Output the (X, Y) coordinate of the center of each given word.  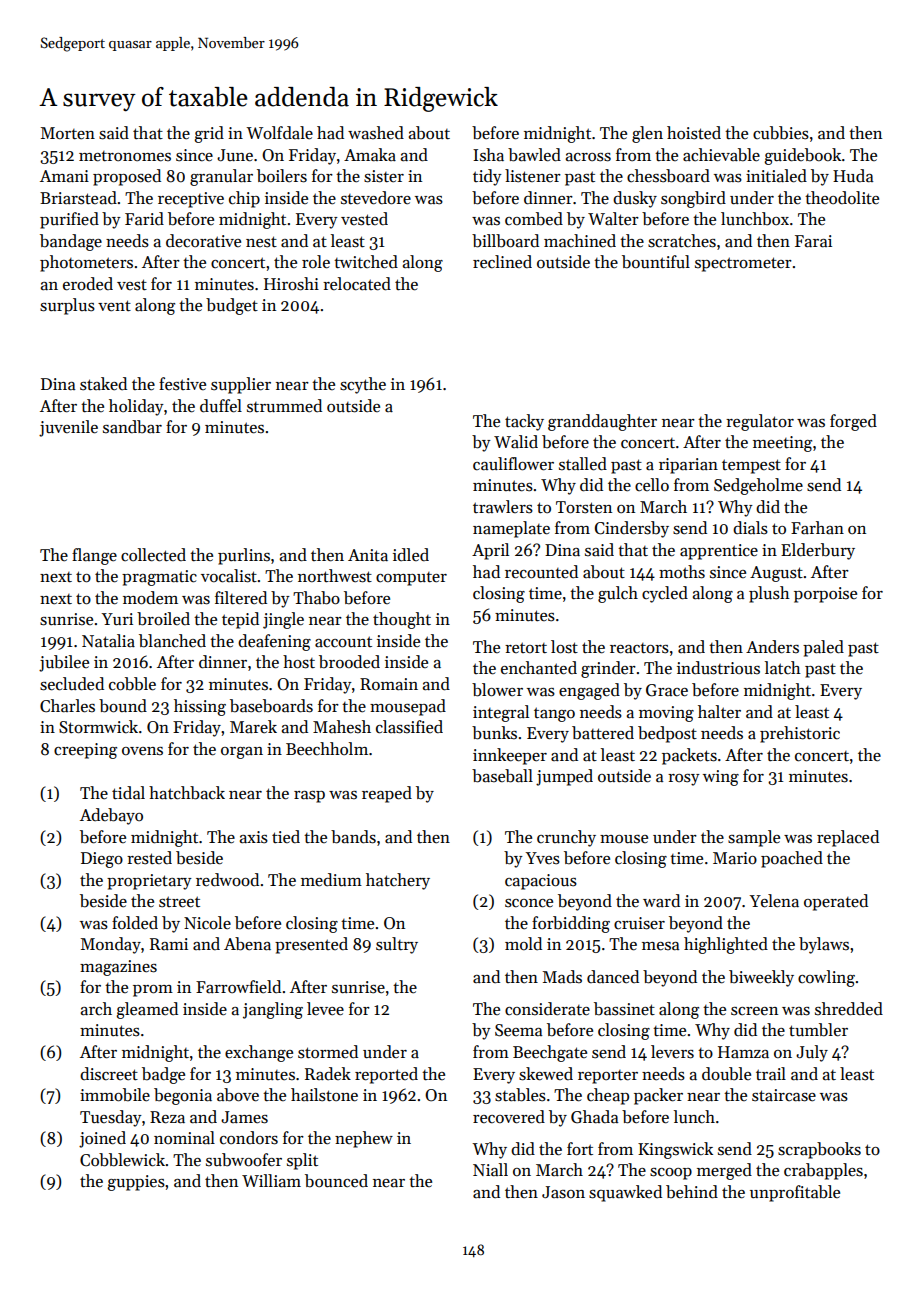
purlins (244, 556)
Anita (368, 555)
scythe (363, 385)
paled (823, 648)
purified (69, 220)
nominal (184, 1138)
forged (853, 422)
